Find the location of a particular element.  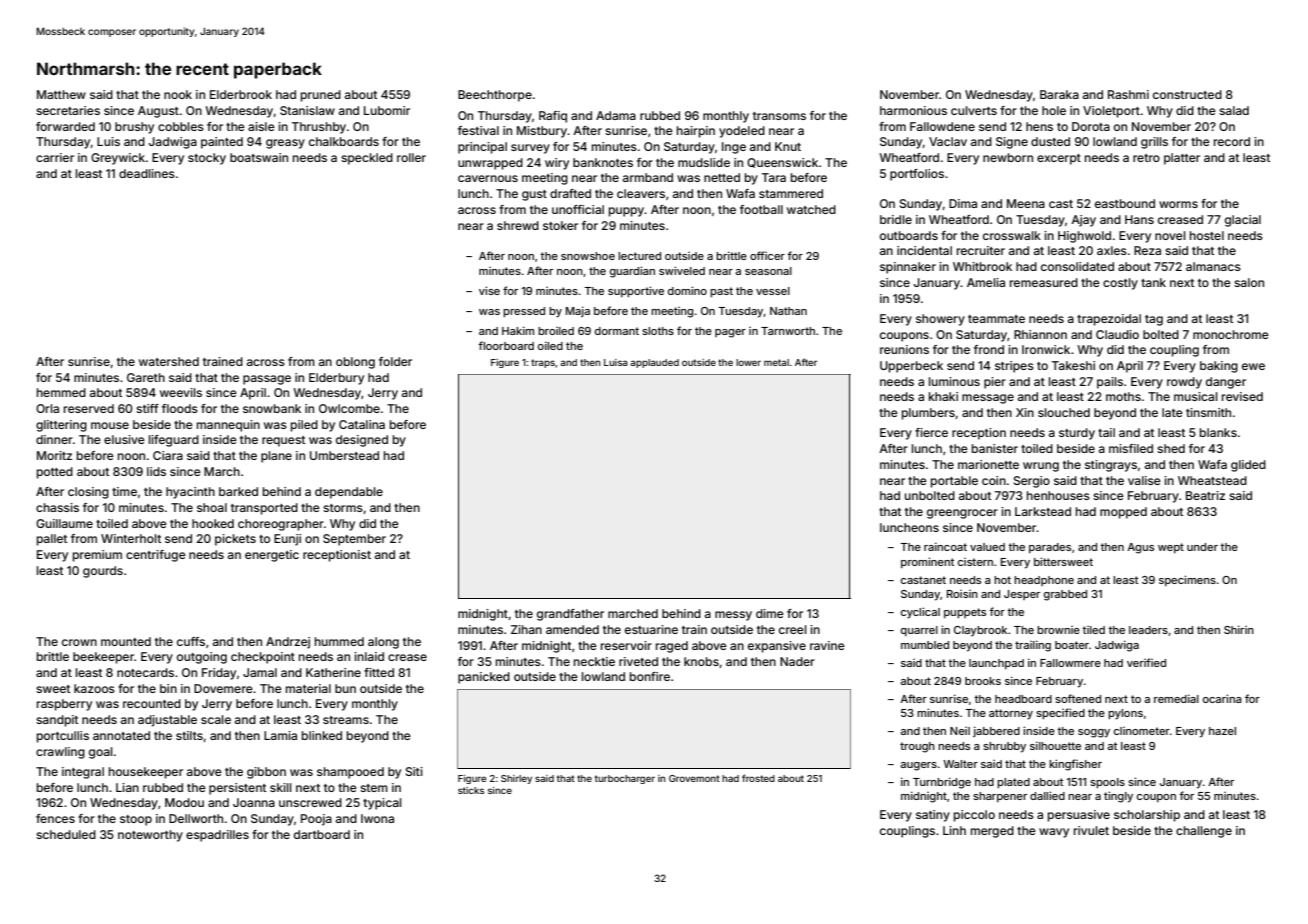

pressed is located at coordinates (524, 312).
